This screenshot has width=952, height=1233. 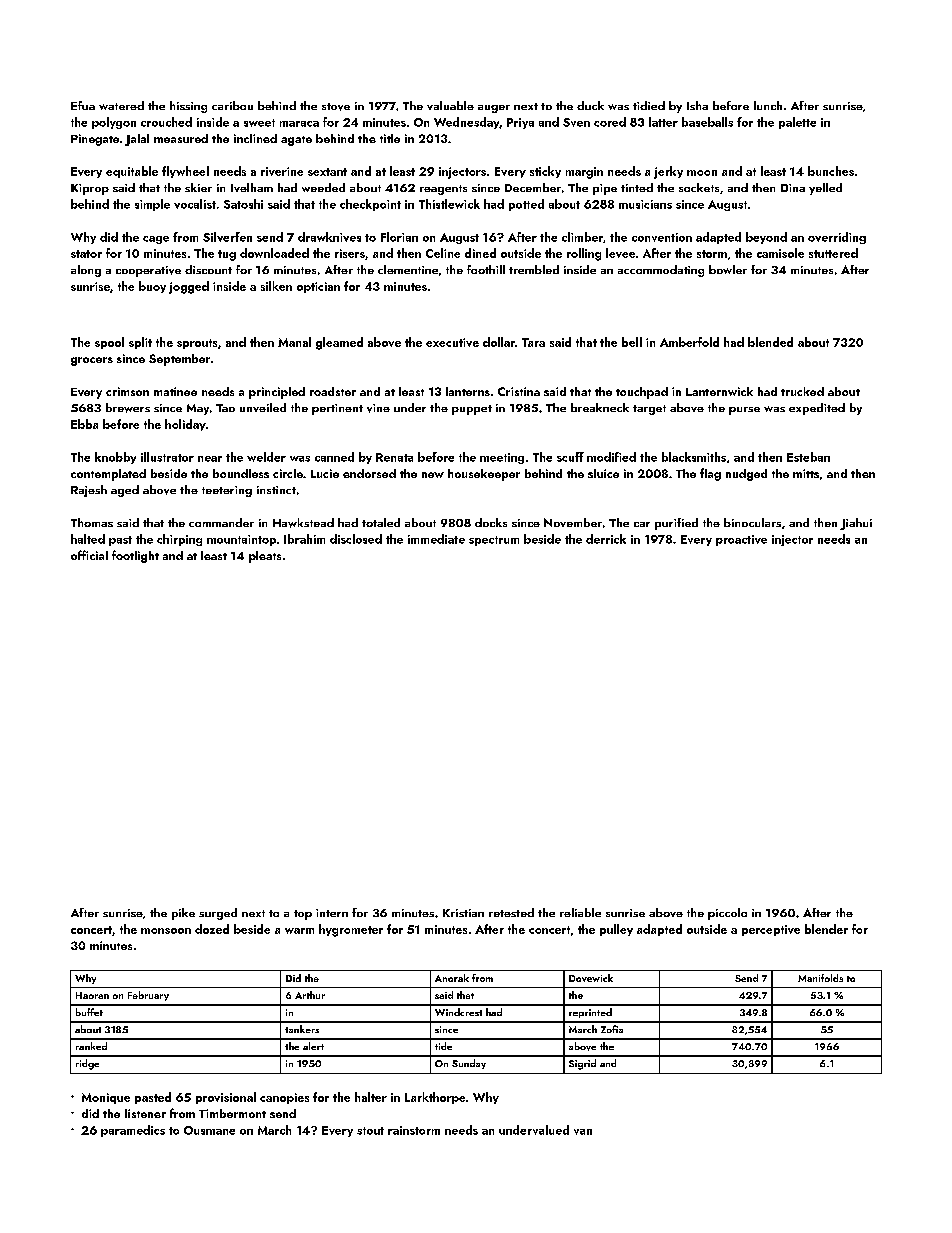 What do you see at coordinates (89, 555) in the screenshot?
I see `official` at bounding box center [89, 555].
